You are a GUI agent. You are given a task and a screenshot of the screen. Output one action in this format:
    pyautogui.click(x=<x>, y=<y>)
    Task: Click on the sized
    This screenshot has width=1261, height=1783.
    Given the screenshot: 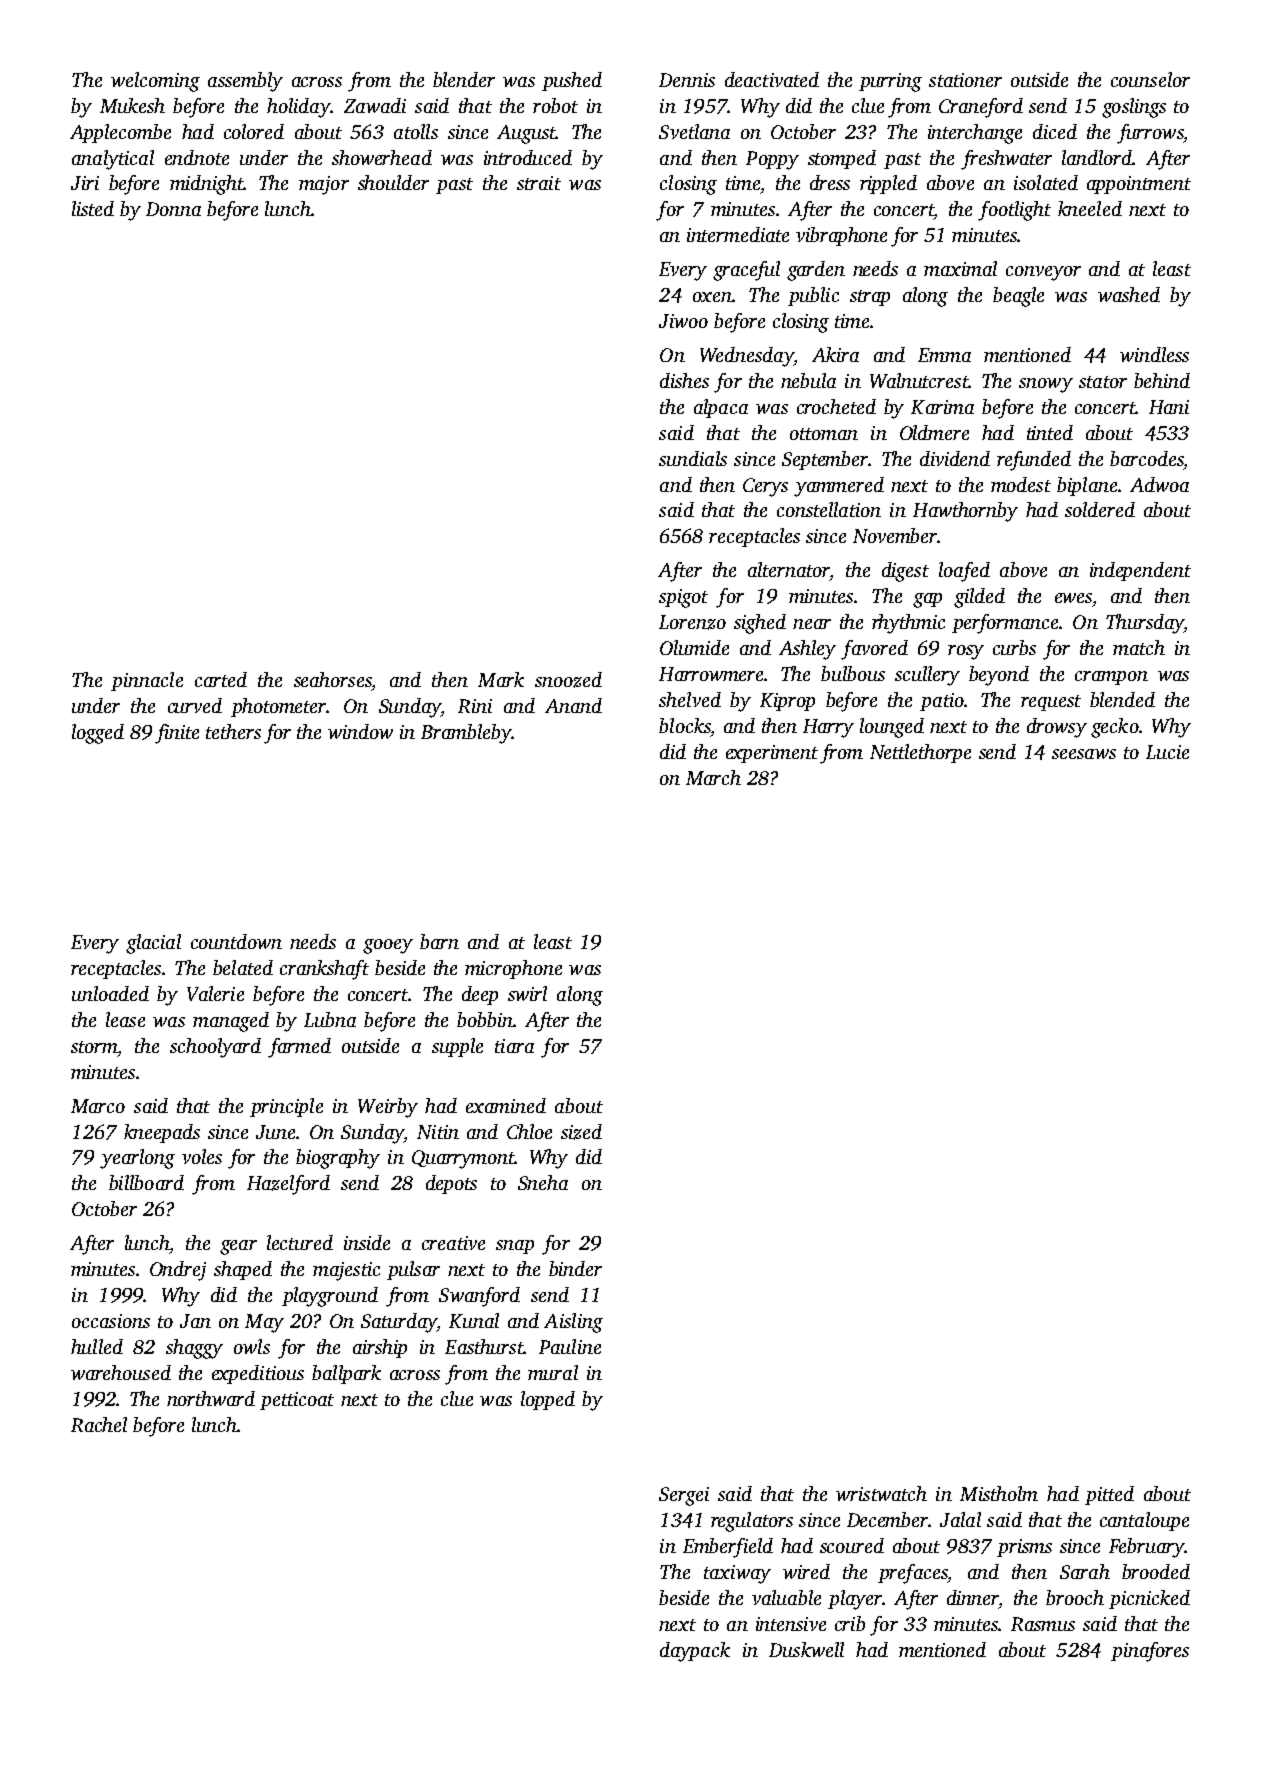 What is the action you would take?
    pyautogui.click(x=581, y=1132)
